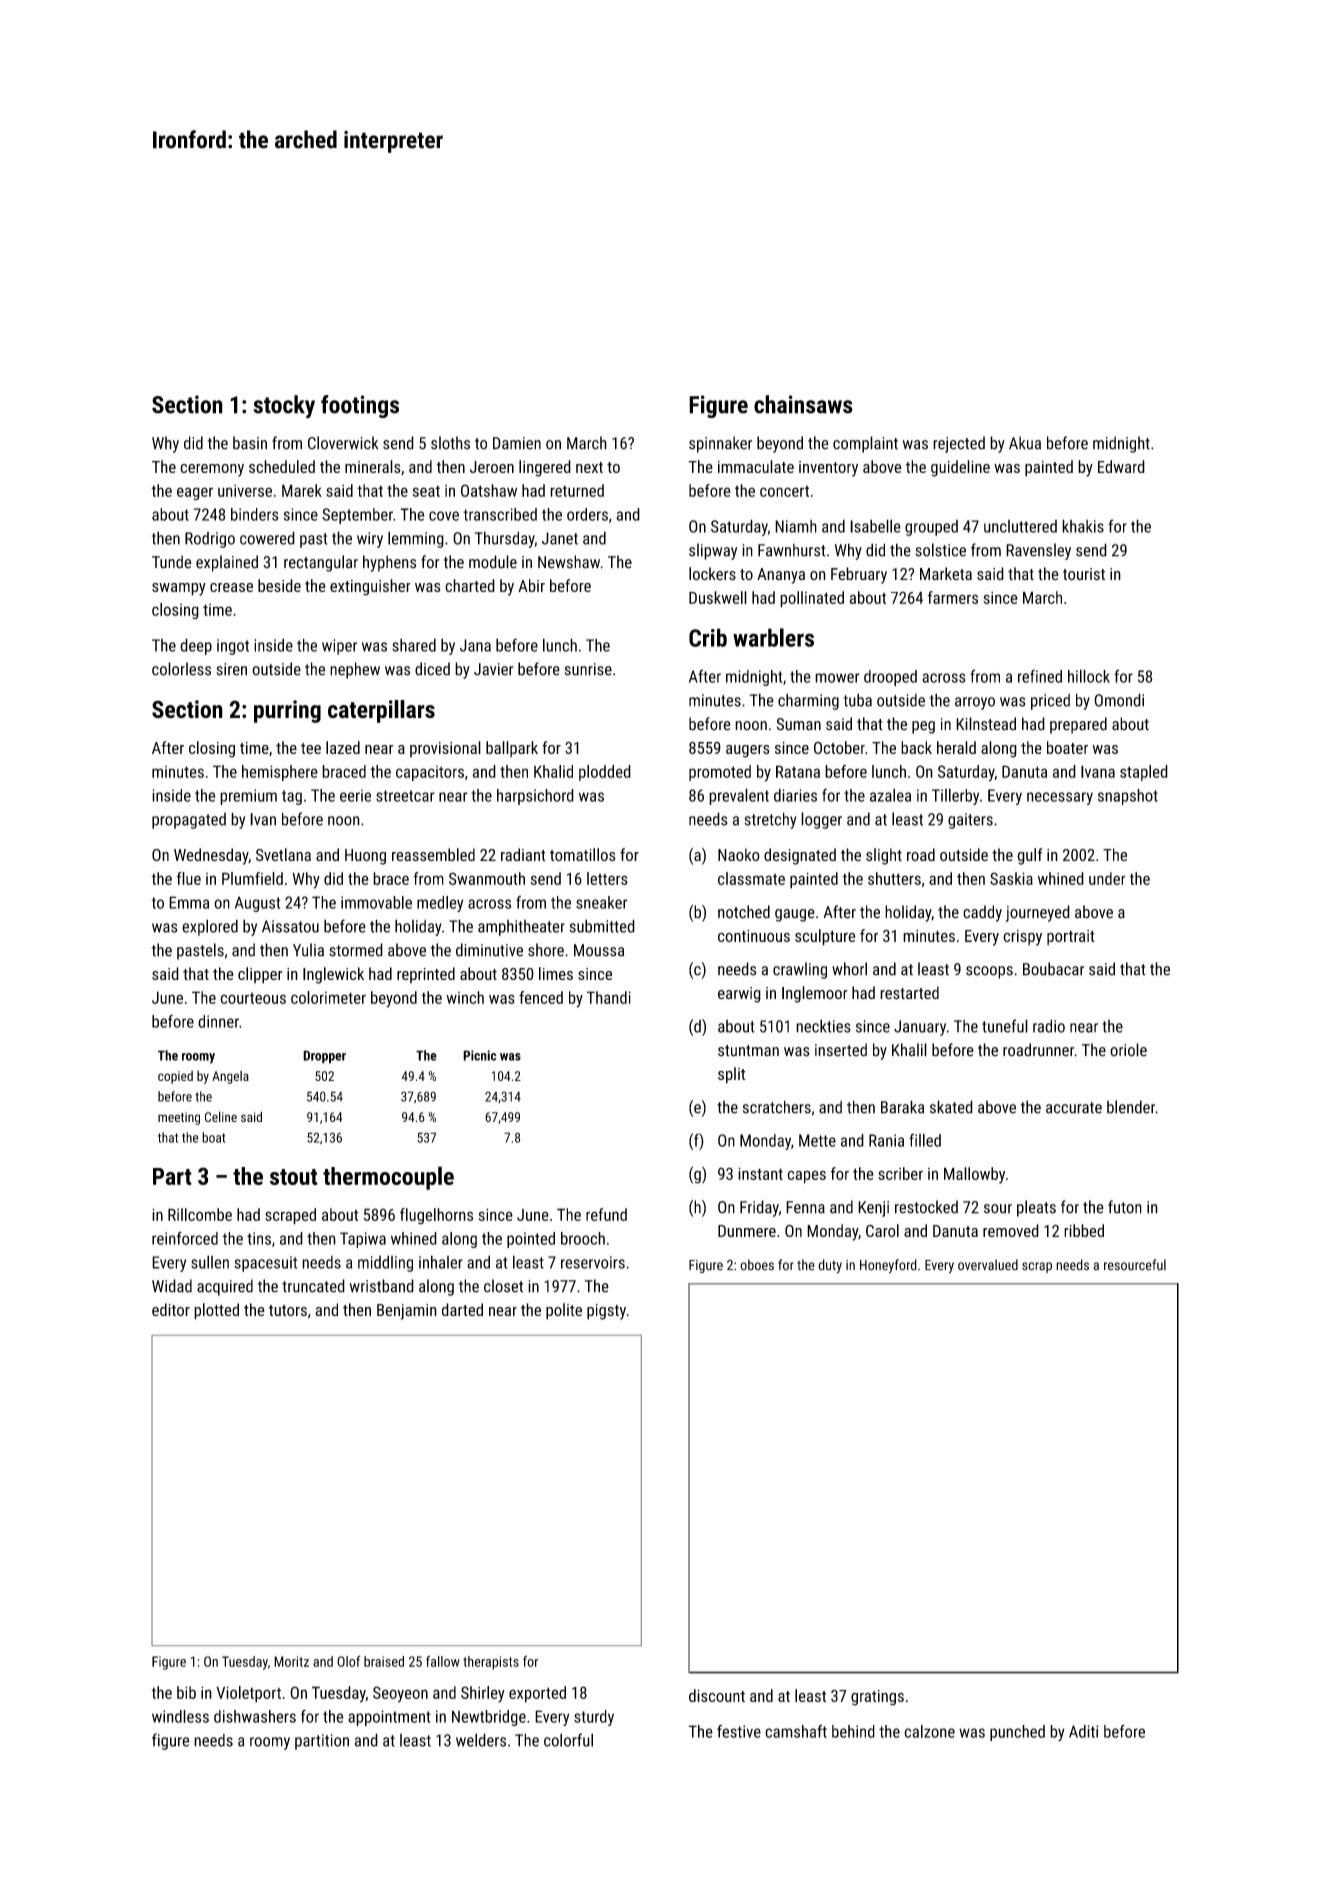 The image size is (1330, 1881). Describe the element at coordinates (989, 972) in the screenshot. I see `scoops` at that location.
